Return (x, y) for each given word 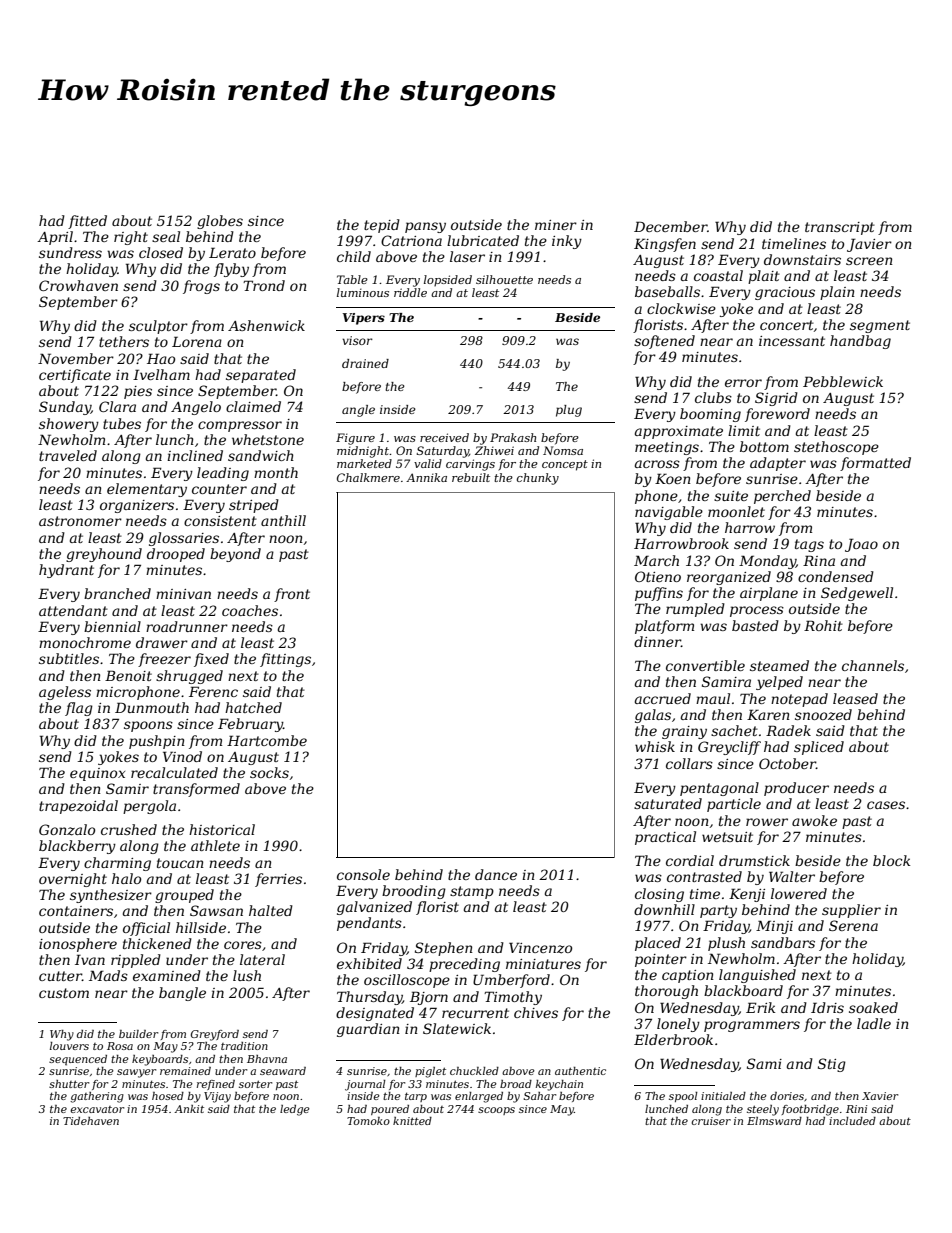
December (670, 226)
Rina (819, 560)
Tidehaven (91, 1121)
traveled (68, 455)
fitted (87, 222)
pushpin (157, 742)
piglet (430, 1072)
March (656, 560)
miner (556, 225)
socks (269, 772)
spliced (819, 748)
